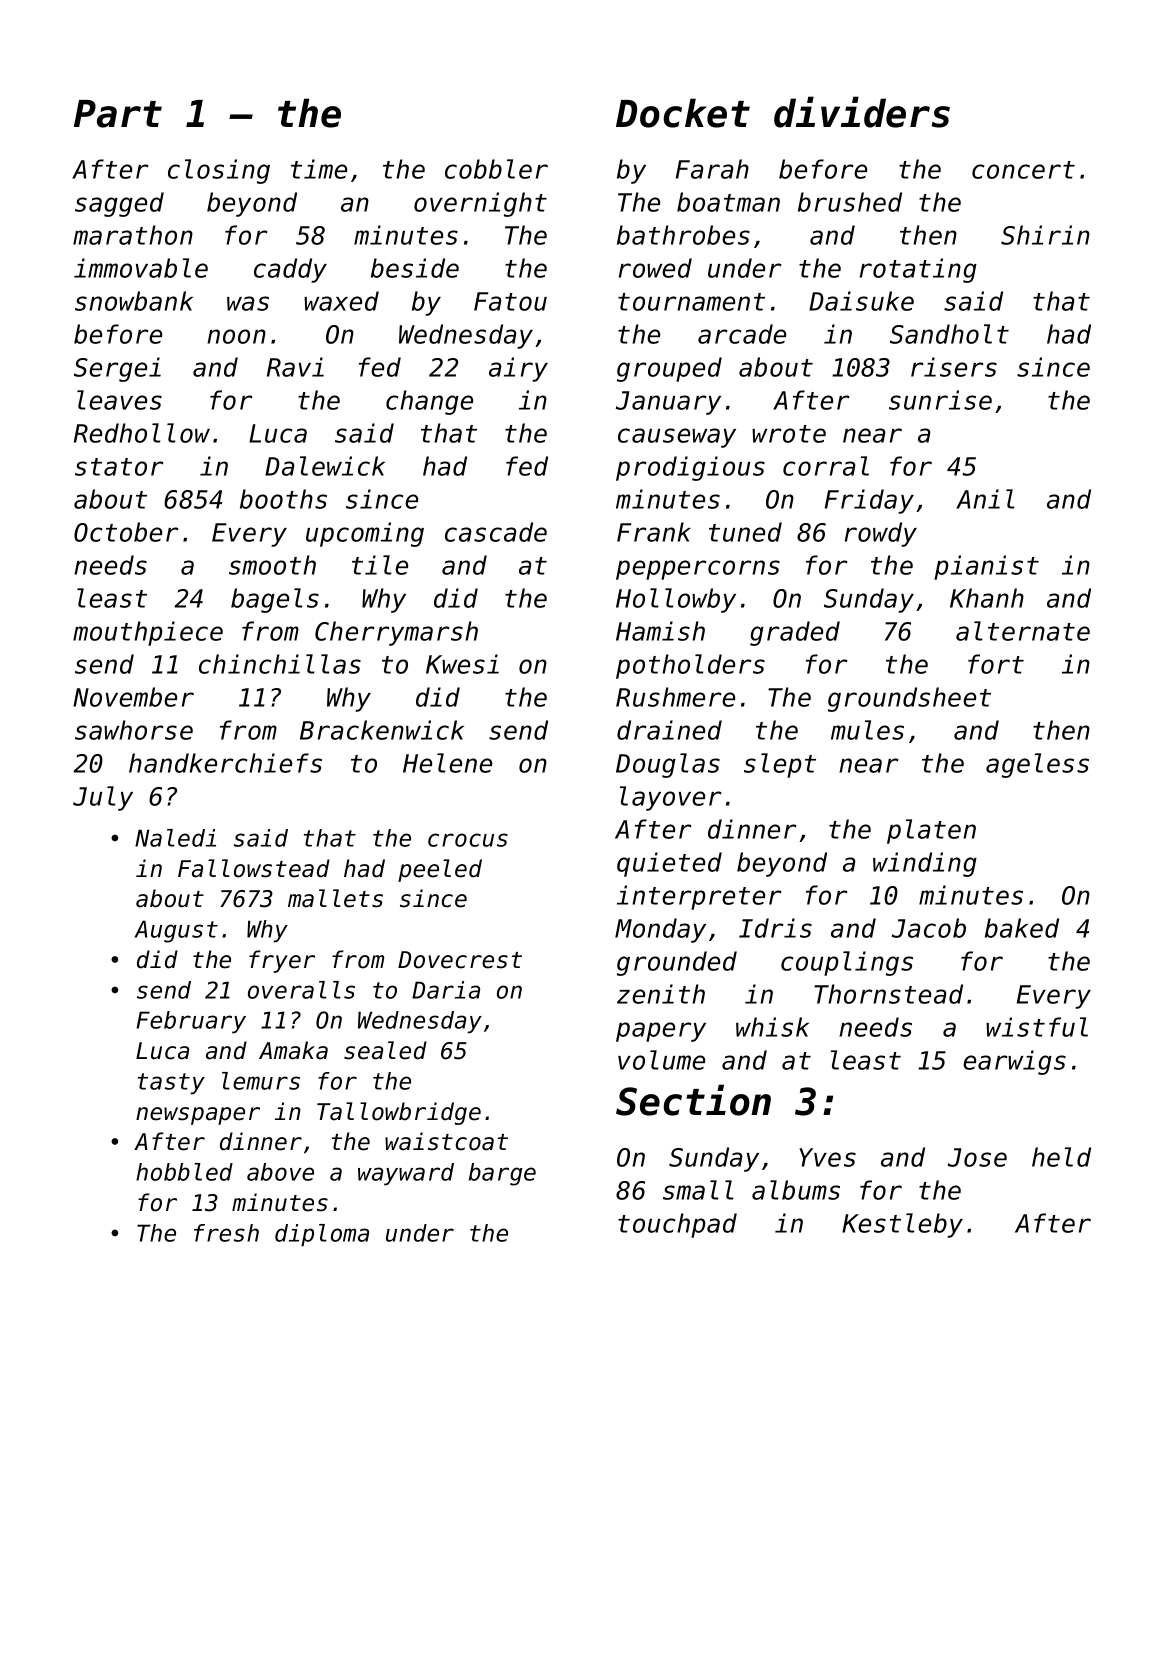  I want to click on Kwesi, so click(462, 664).
